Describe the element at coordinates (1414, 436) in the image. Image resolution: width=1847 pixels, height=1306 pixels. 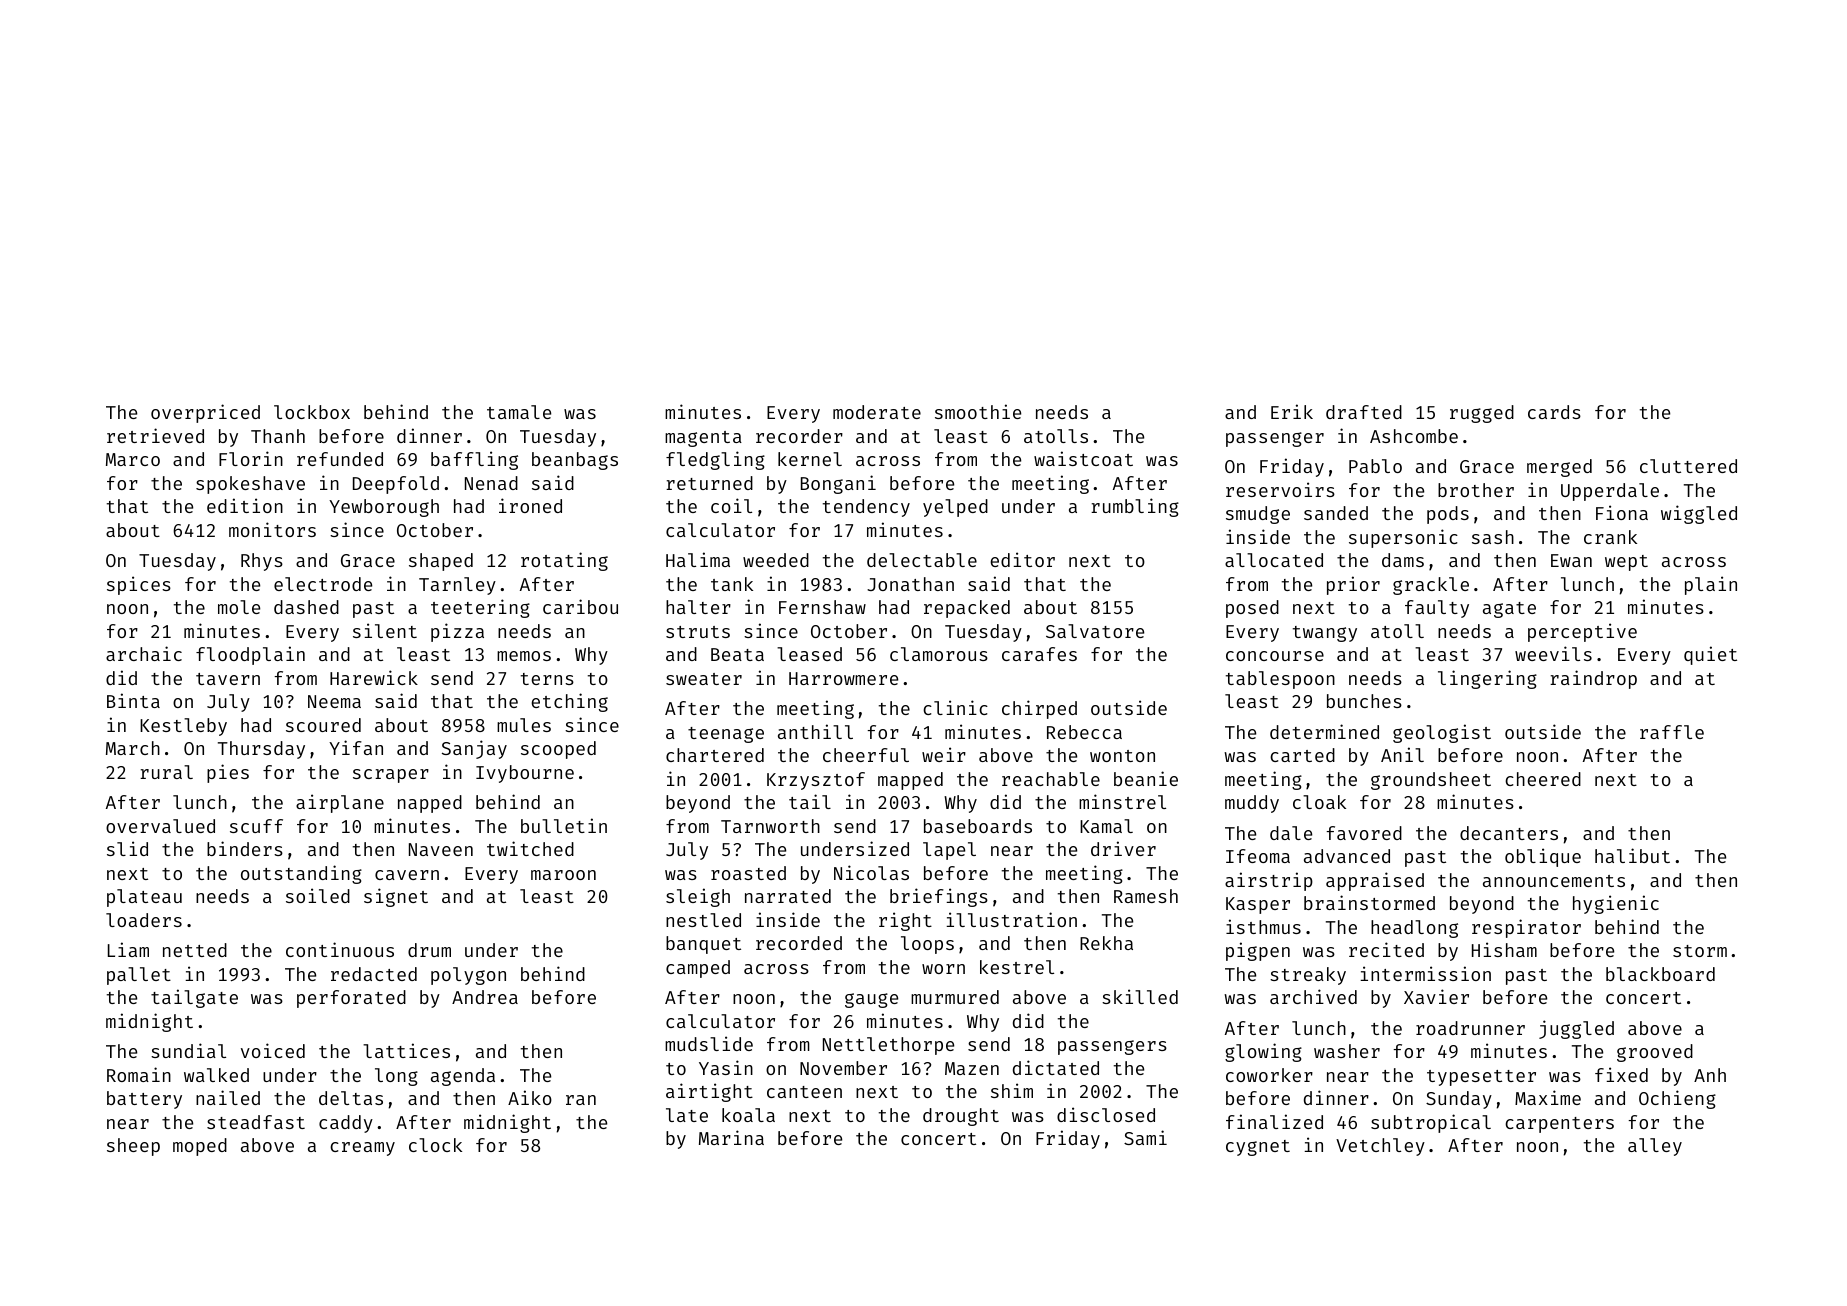
I see `Ashcombe` at that location.
